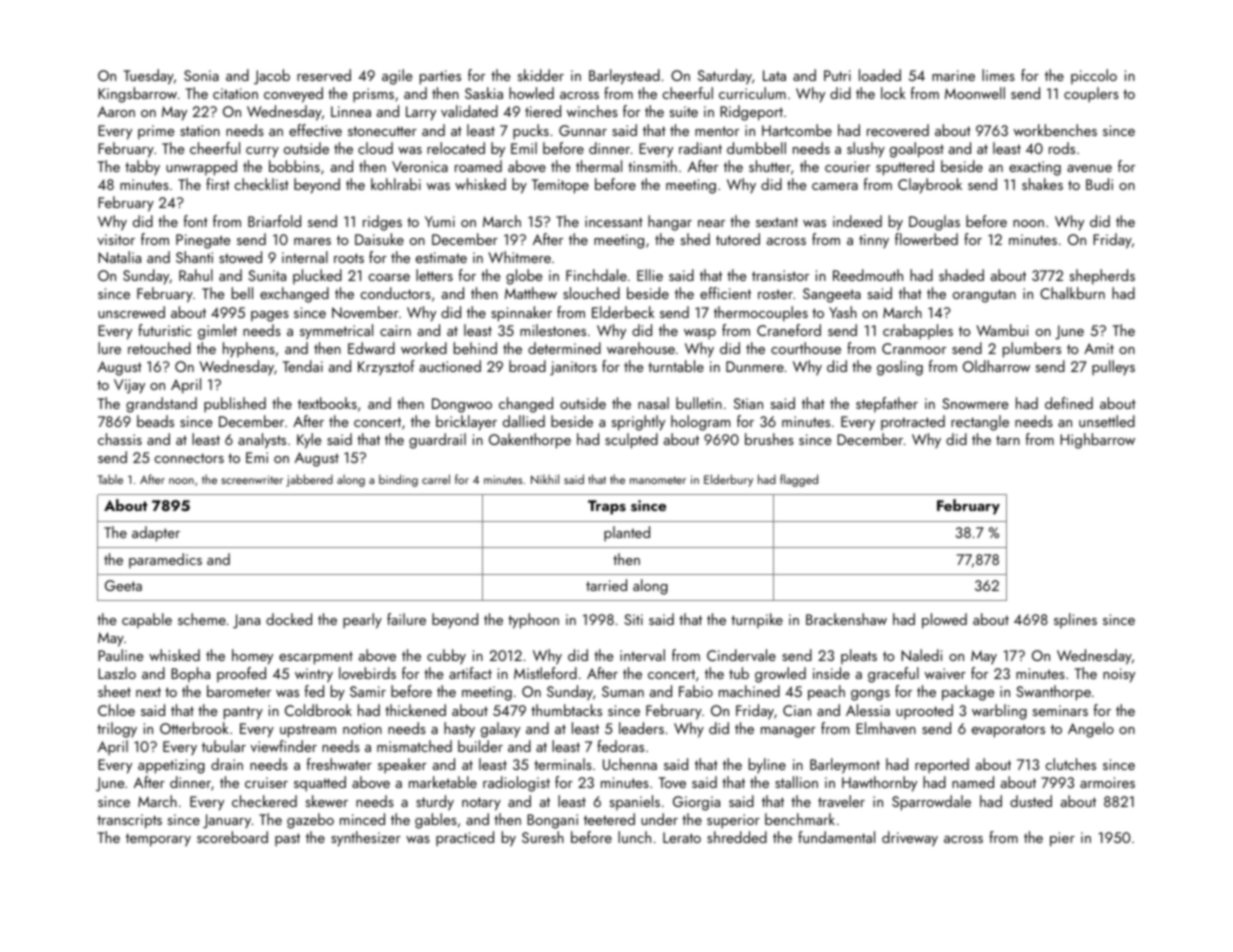  I want to click on pearly, so click(362, 621).
